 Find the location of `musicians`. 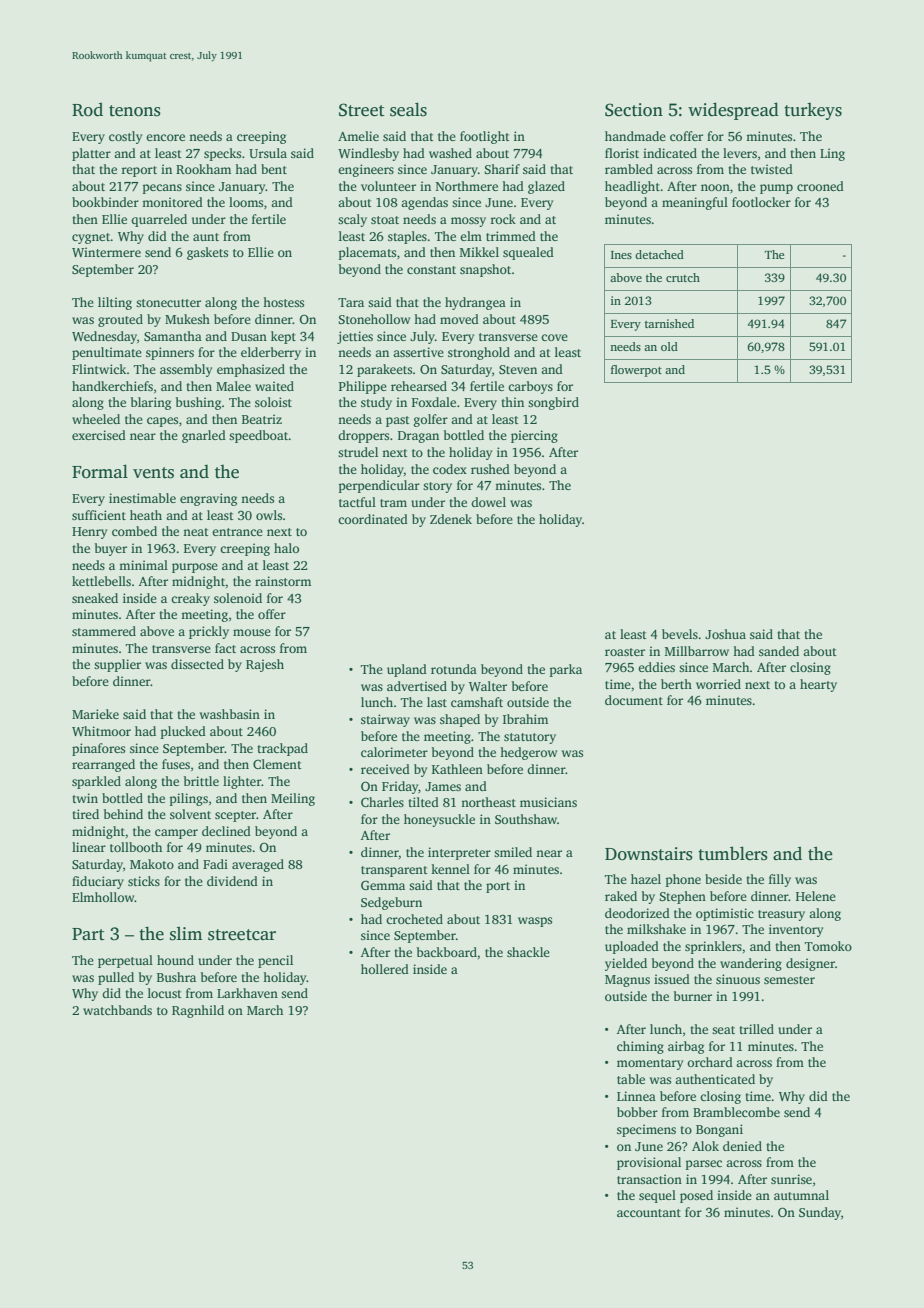

musicians is located at coordinates (548, 802).
